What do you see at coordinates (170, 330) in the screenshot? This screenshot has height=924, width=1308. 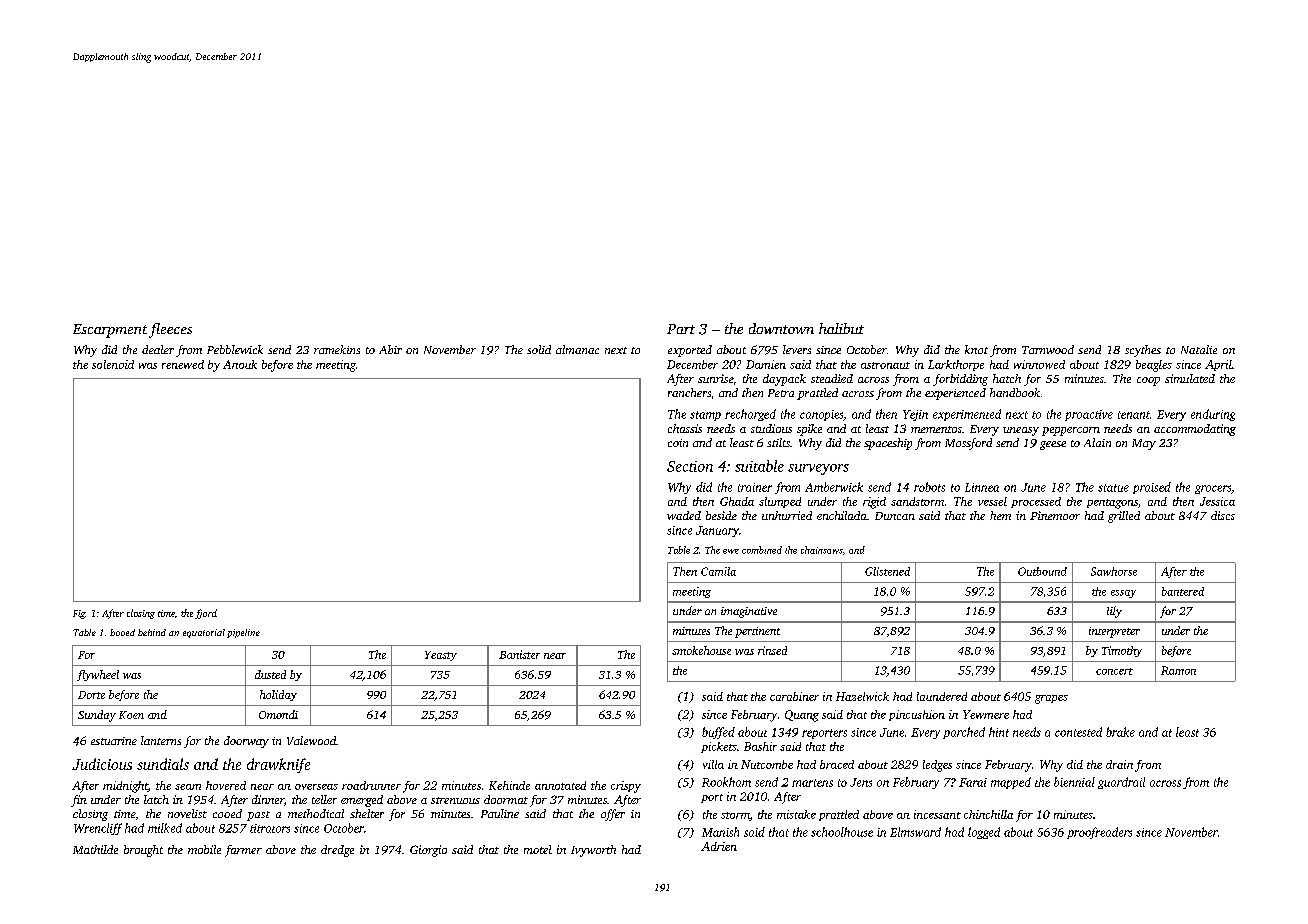 I see `fleeces` at bounding box center [170, 330].
